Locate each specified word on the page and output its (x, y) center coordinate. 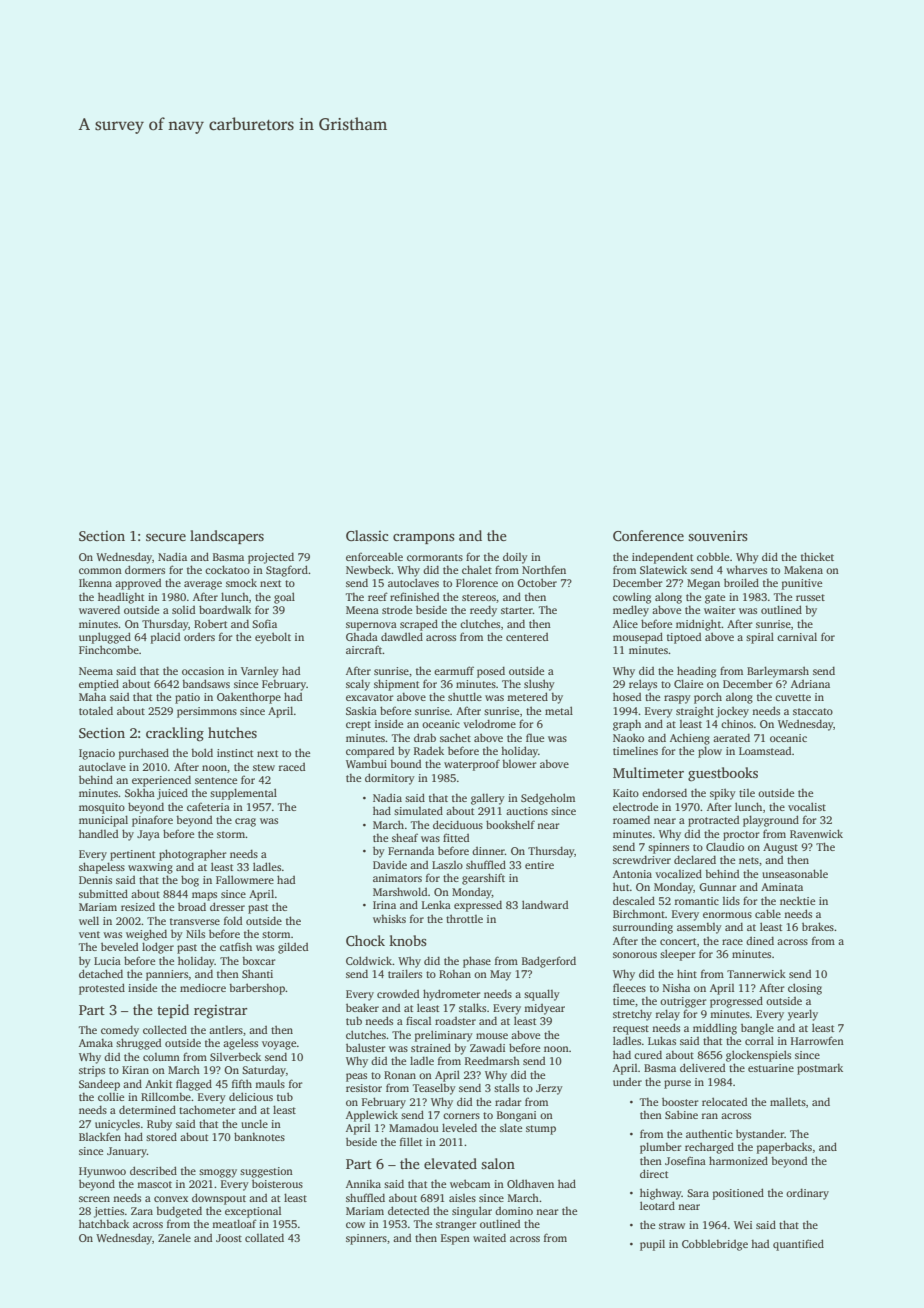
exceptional (253, 1212)
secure (166, 537)
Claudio (725, 846)
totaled (96, 710)
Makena (803, 569)
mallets (788, 1101)
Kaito (626, 793)
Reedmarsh (492, 1060)
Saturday (264, 1071)
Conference (648, 535)
